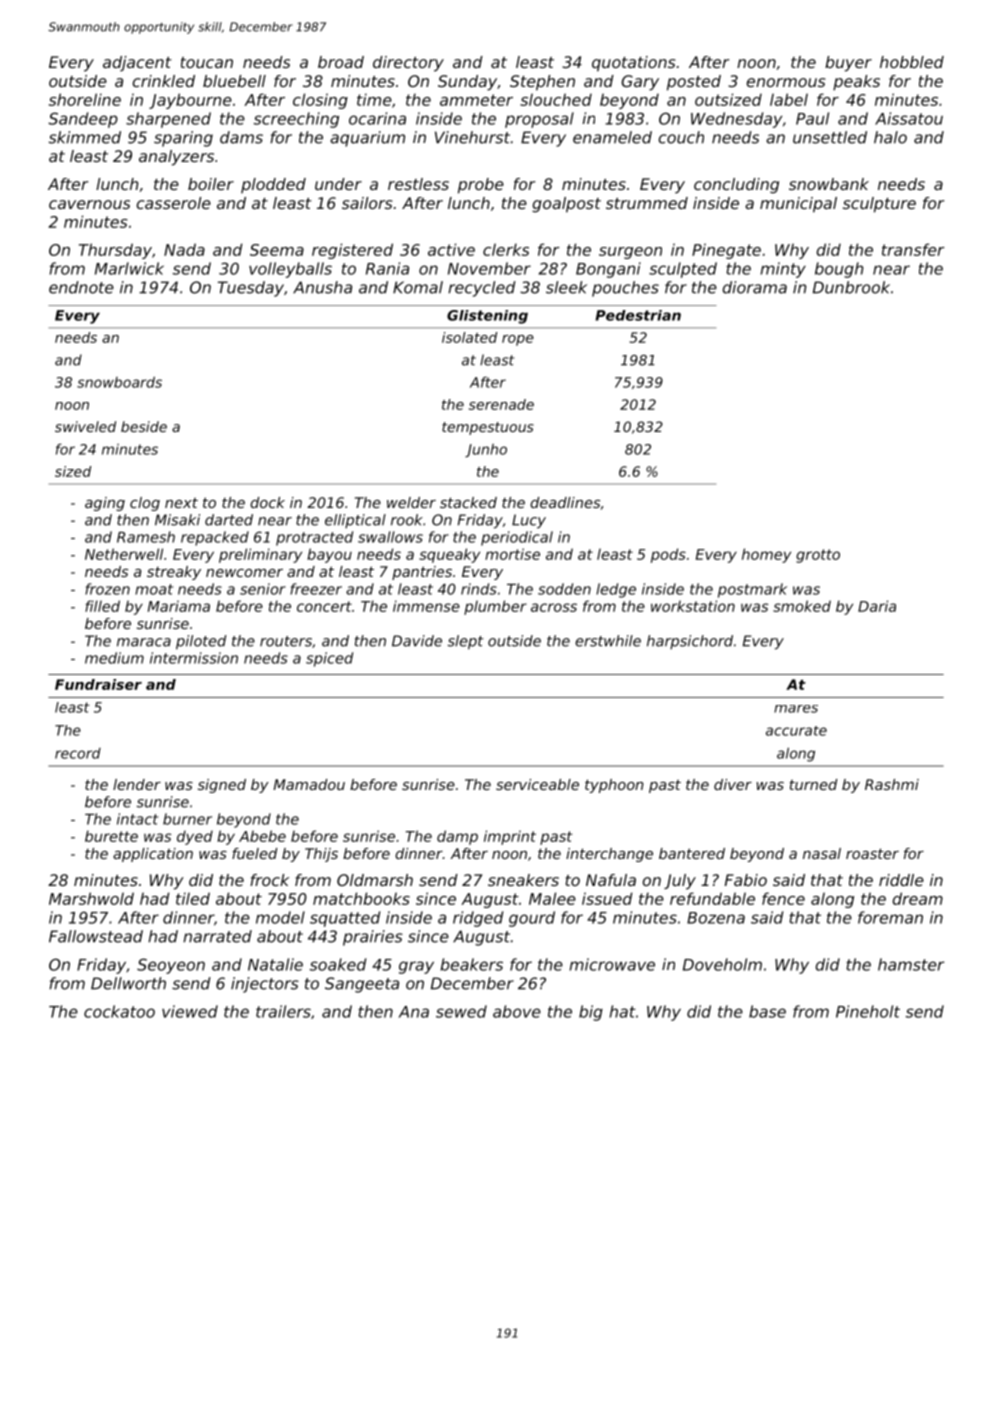 The image size is (992, 1409). I want to click on Komal, so click(418, 287).
